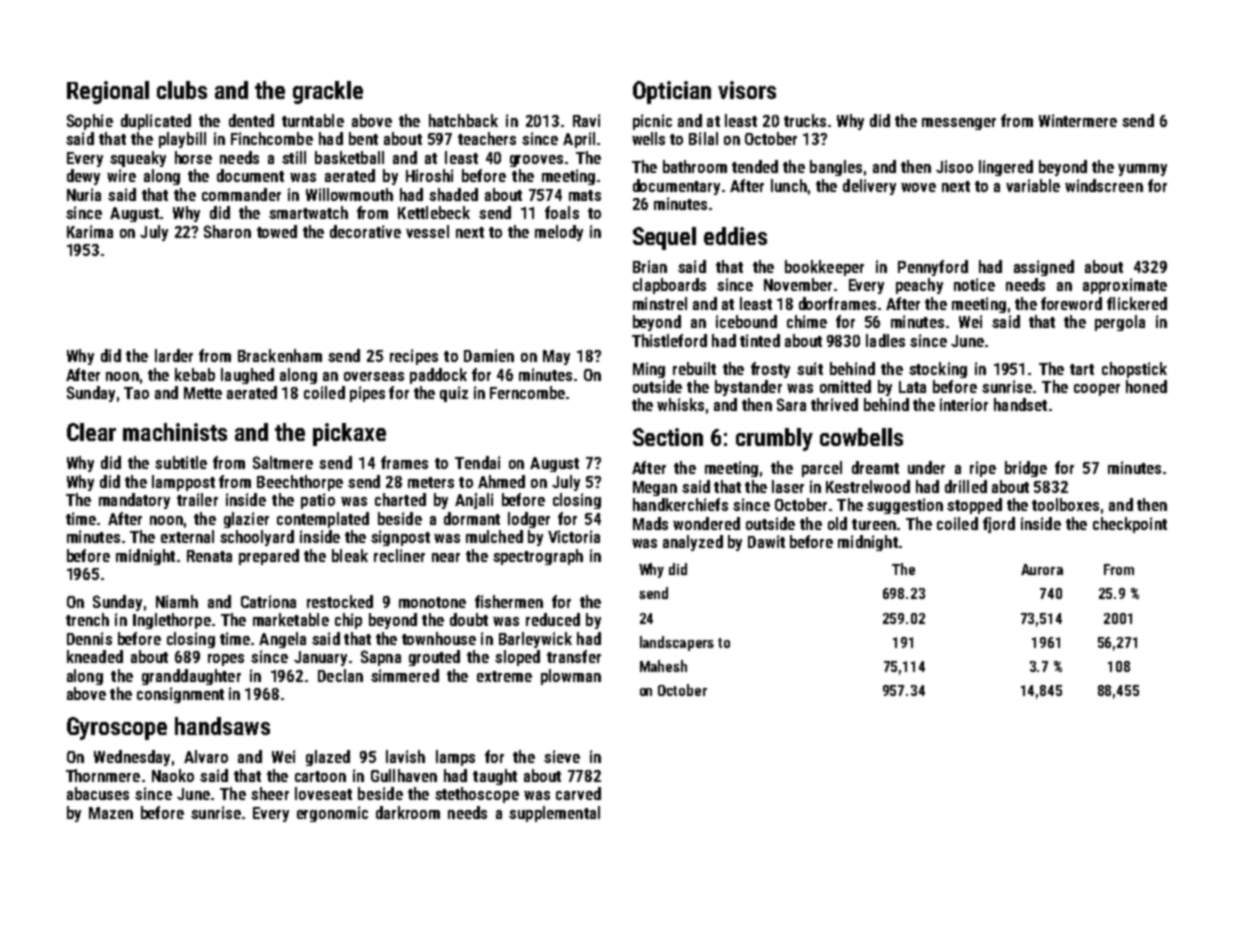 The height and width of the page is (952, 1233). What do you see at coordinates (559, 233) in the page?
I see `melody` at bounding box center [559, 233].
